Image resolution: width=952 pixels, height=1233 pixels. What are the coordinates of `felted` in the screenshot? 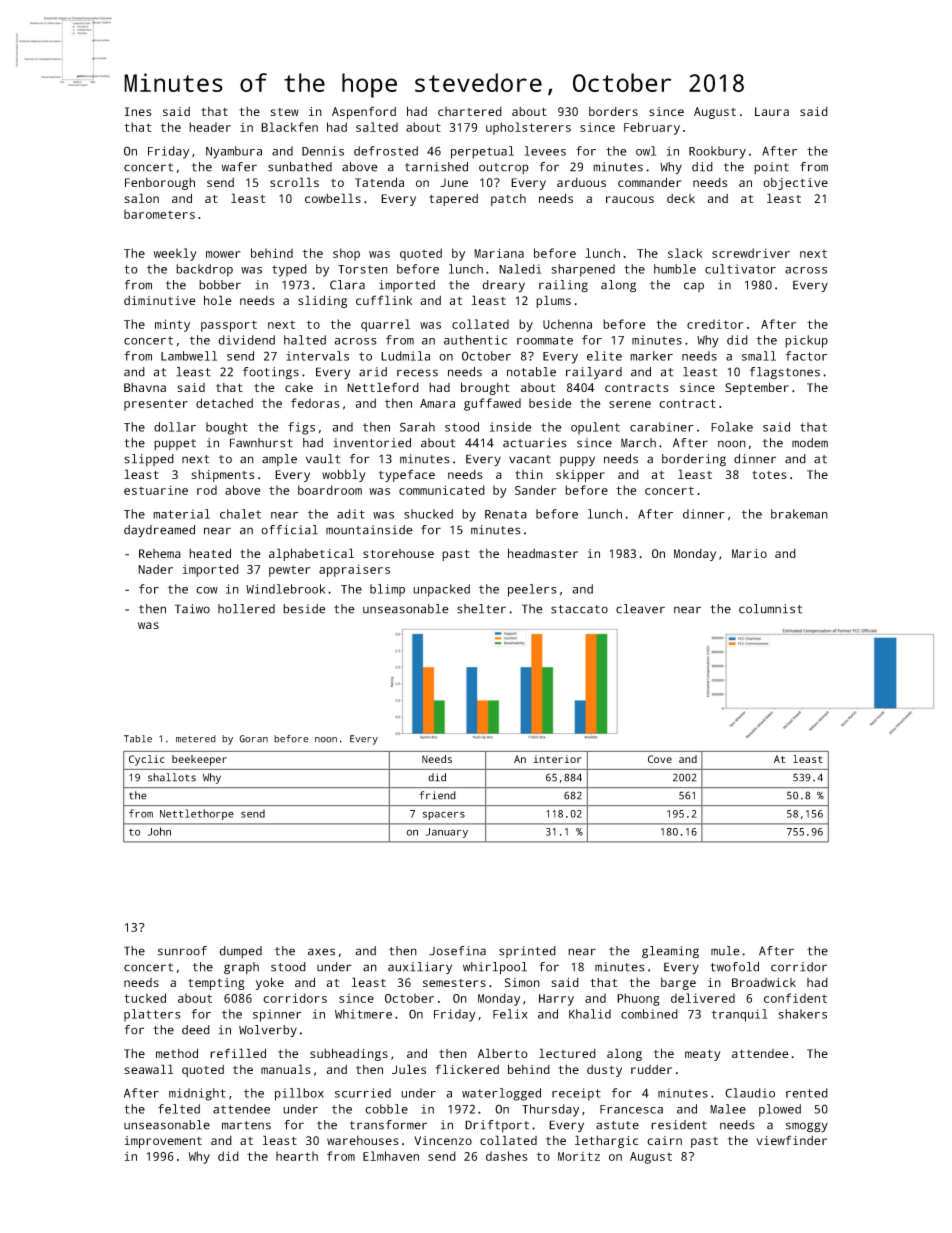 It's located at (179, 1109).
